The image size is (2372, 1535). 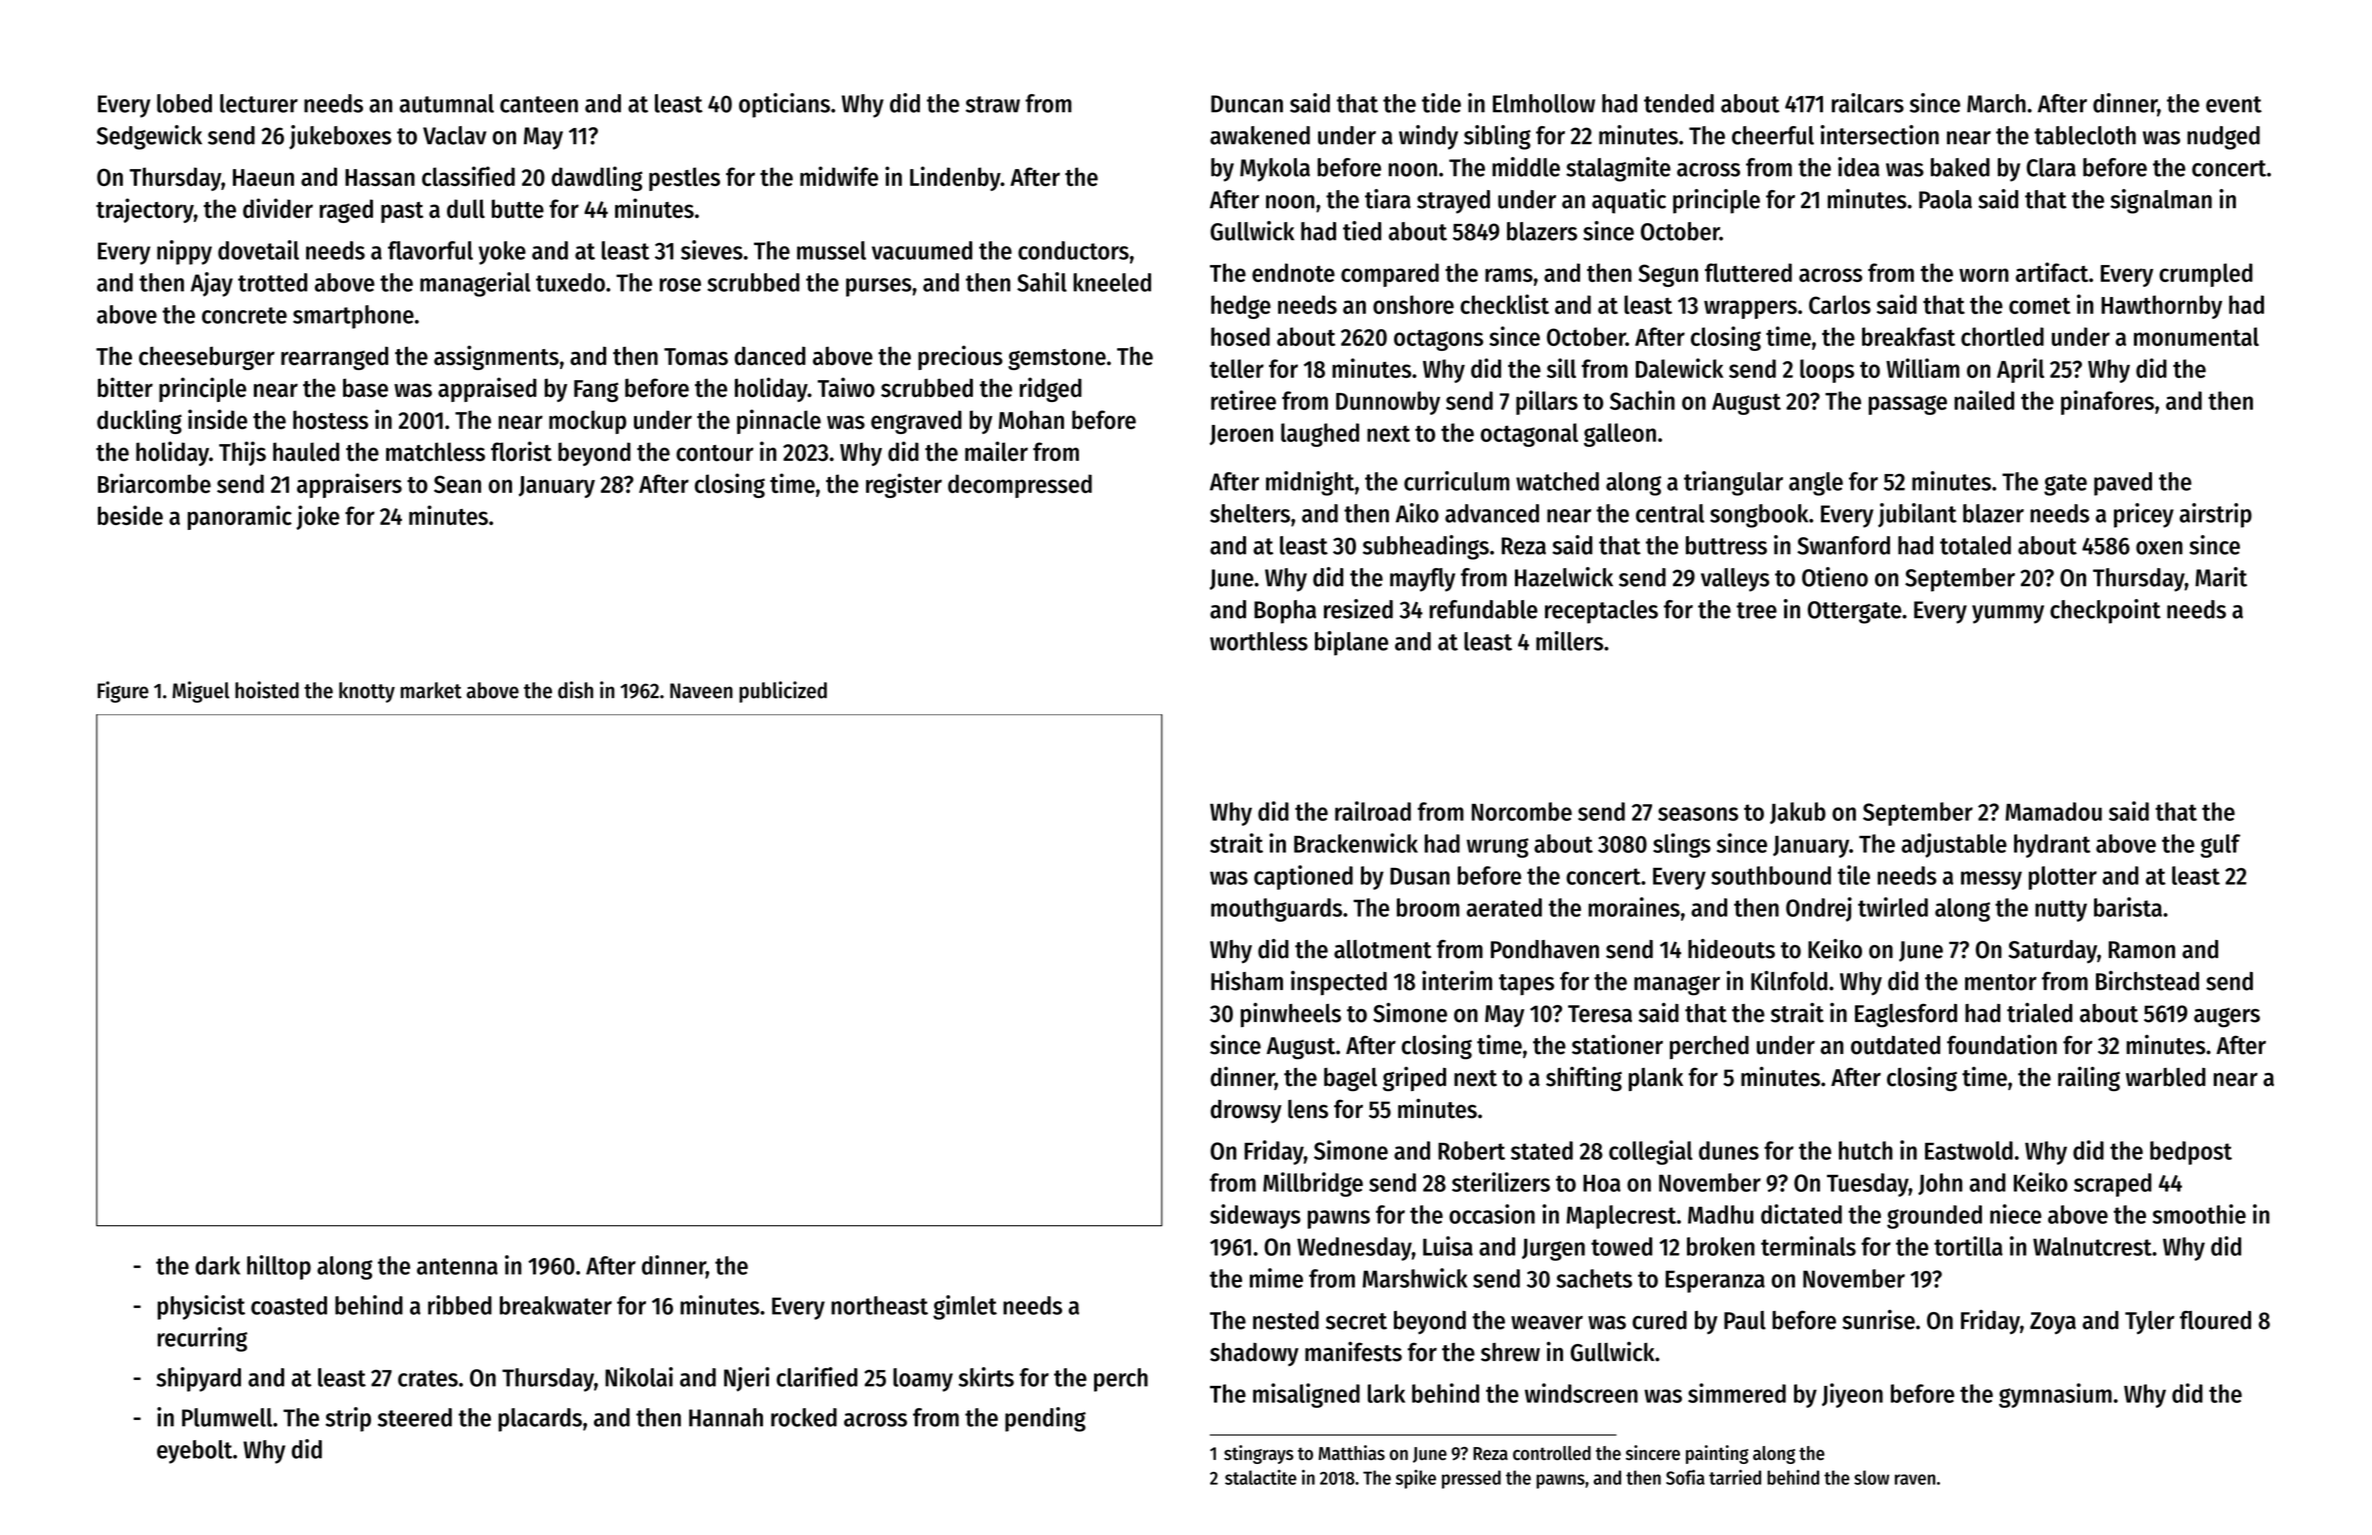 I want to click on gulf, so click(x=2220, y=846).
